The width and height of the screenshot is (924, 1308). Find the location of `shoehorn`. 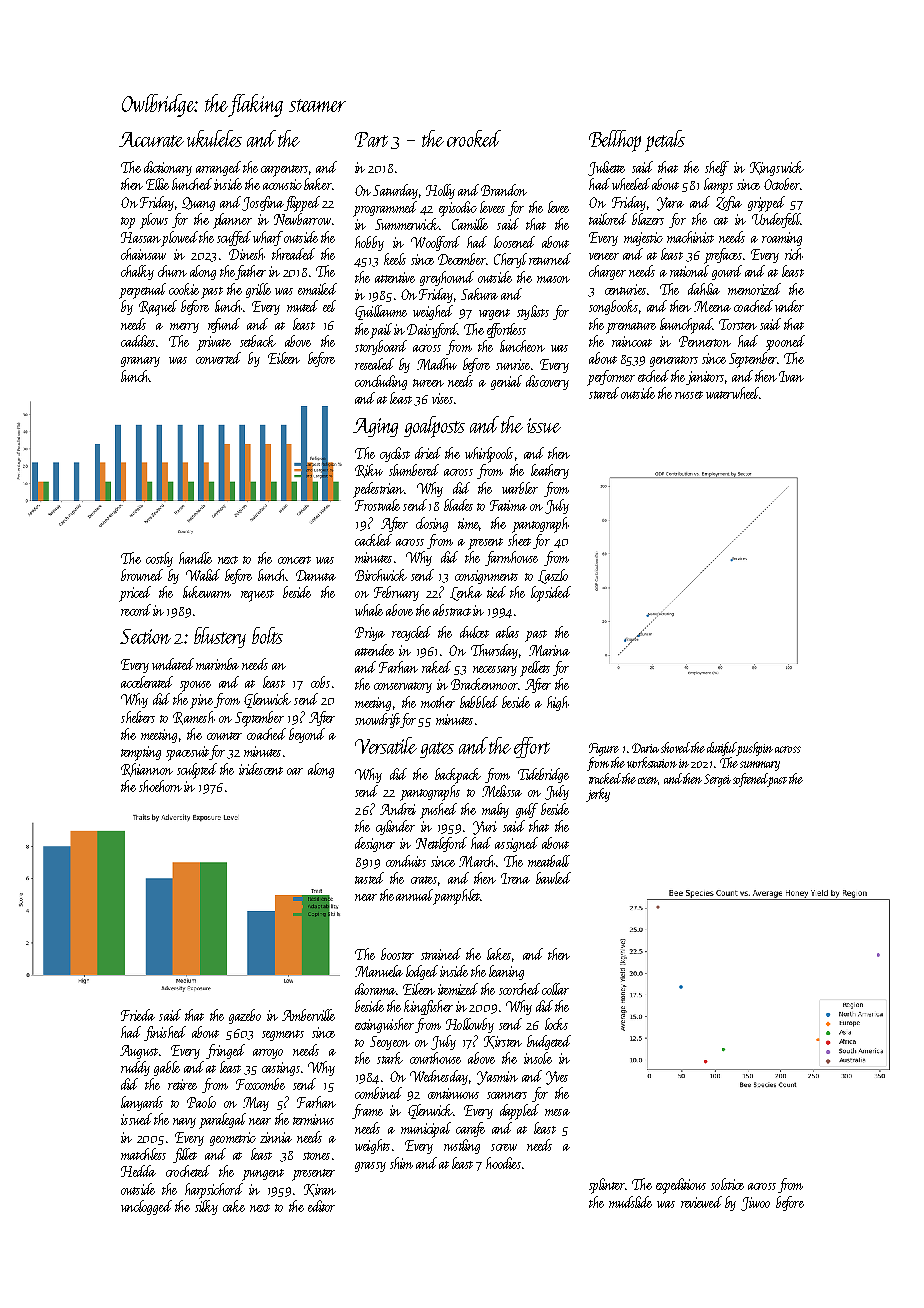

shoehorn is located at coordinates (160, 786).
